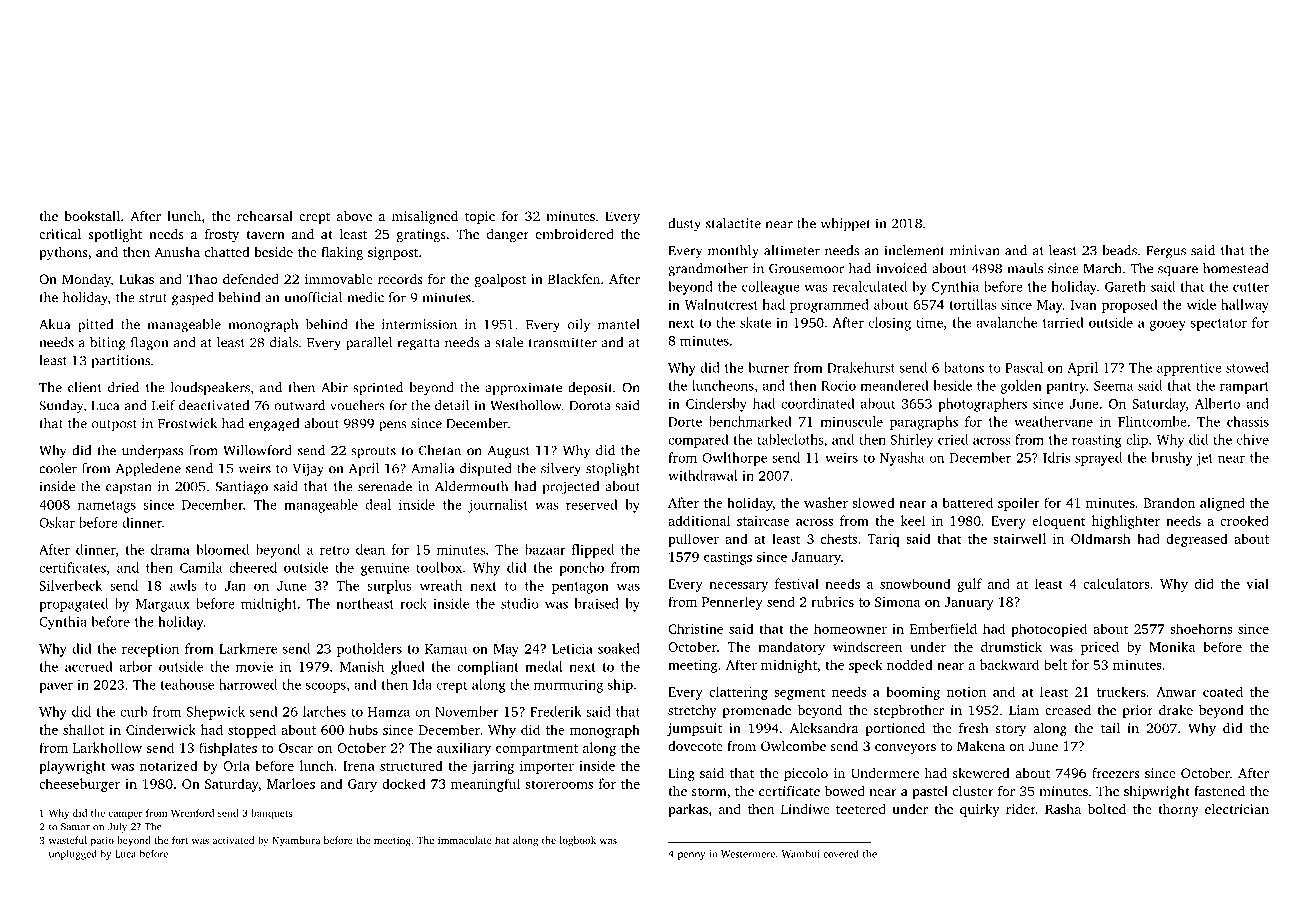 The width and height of the page is (1308, 924). Describe the element at coordinates (845, 225) in the page. I see `whippet` at that location.
